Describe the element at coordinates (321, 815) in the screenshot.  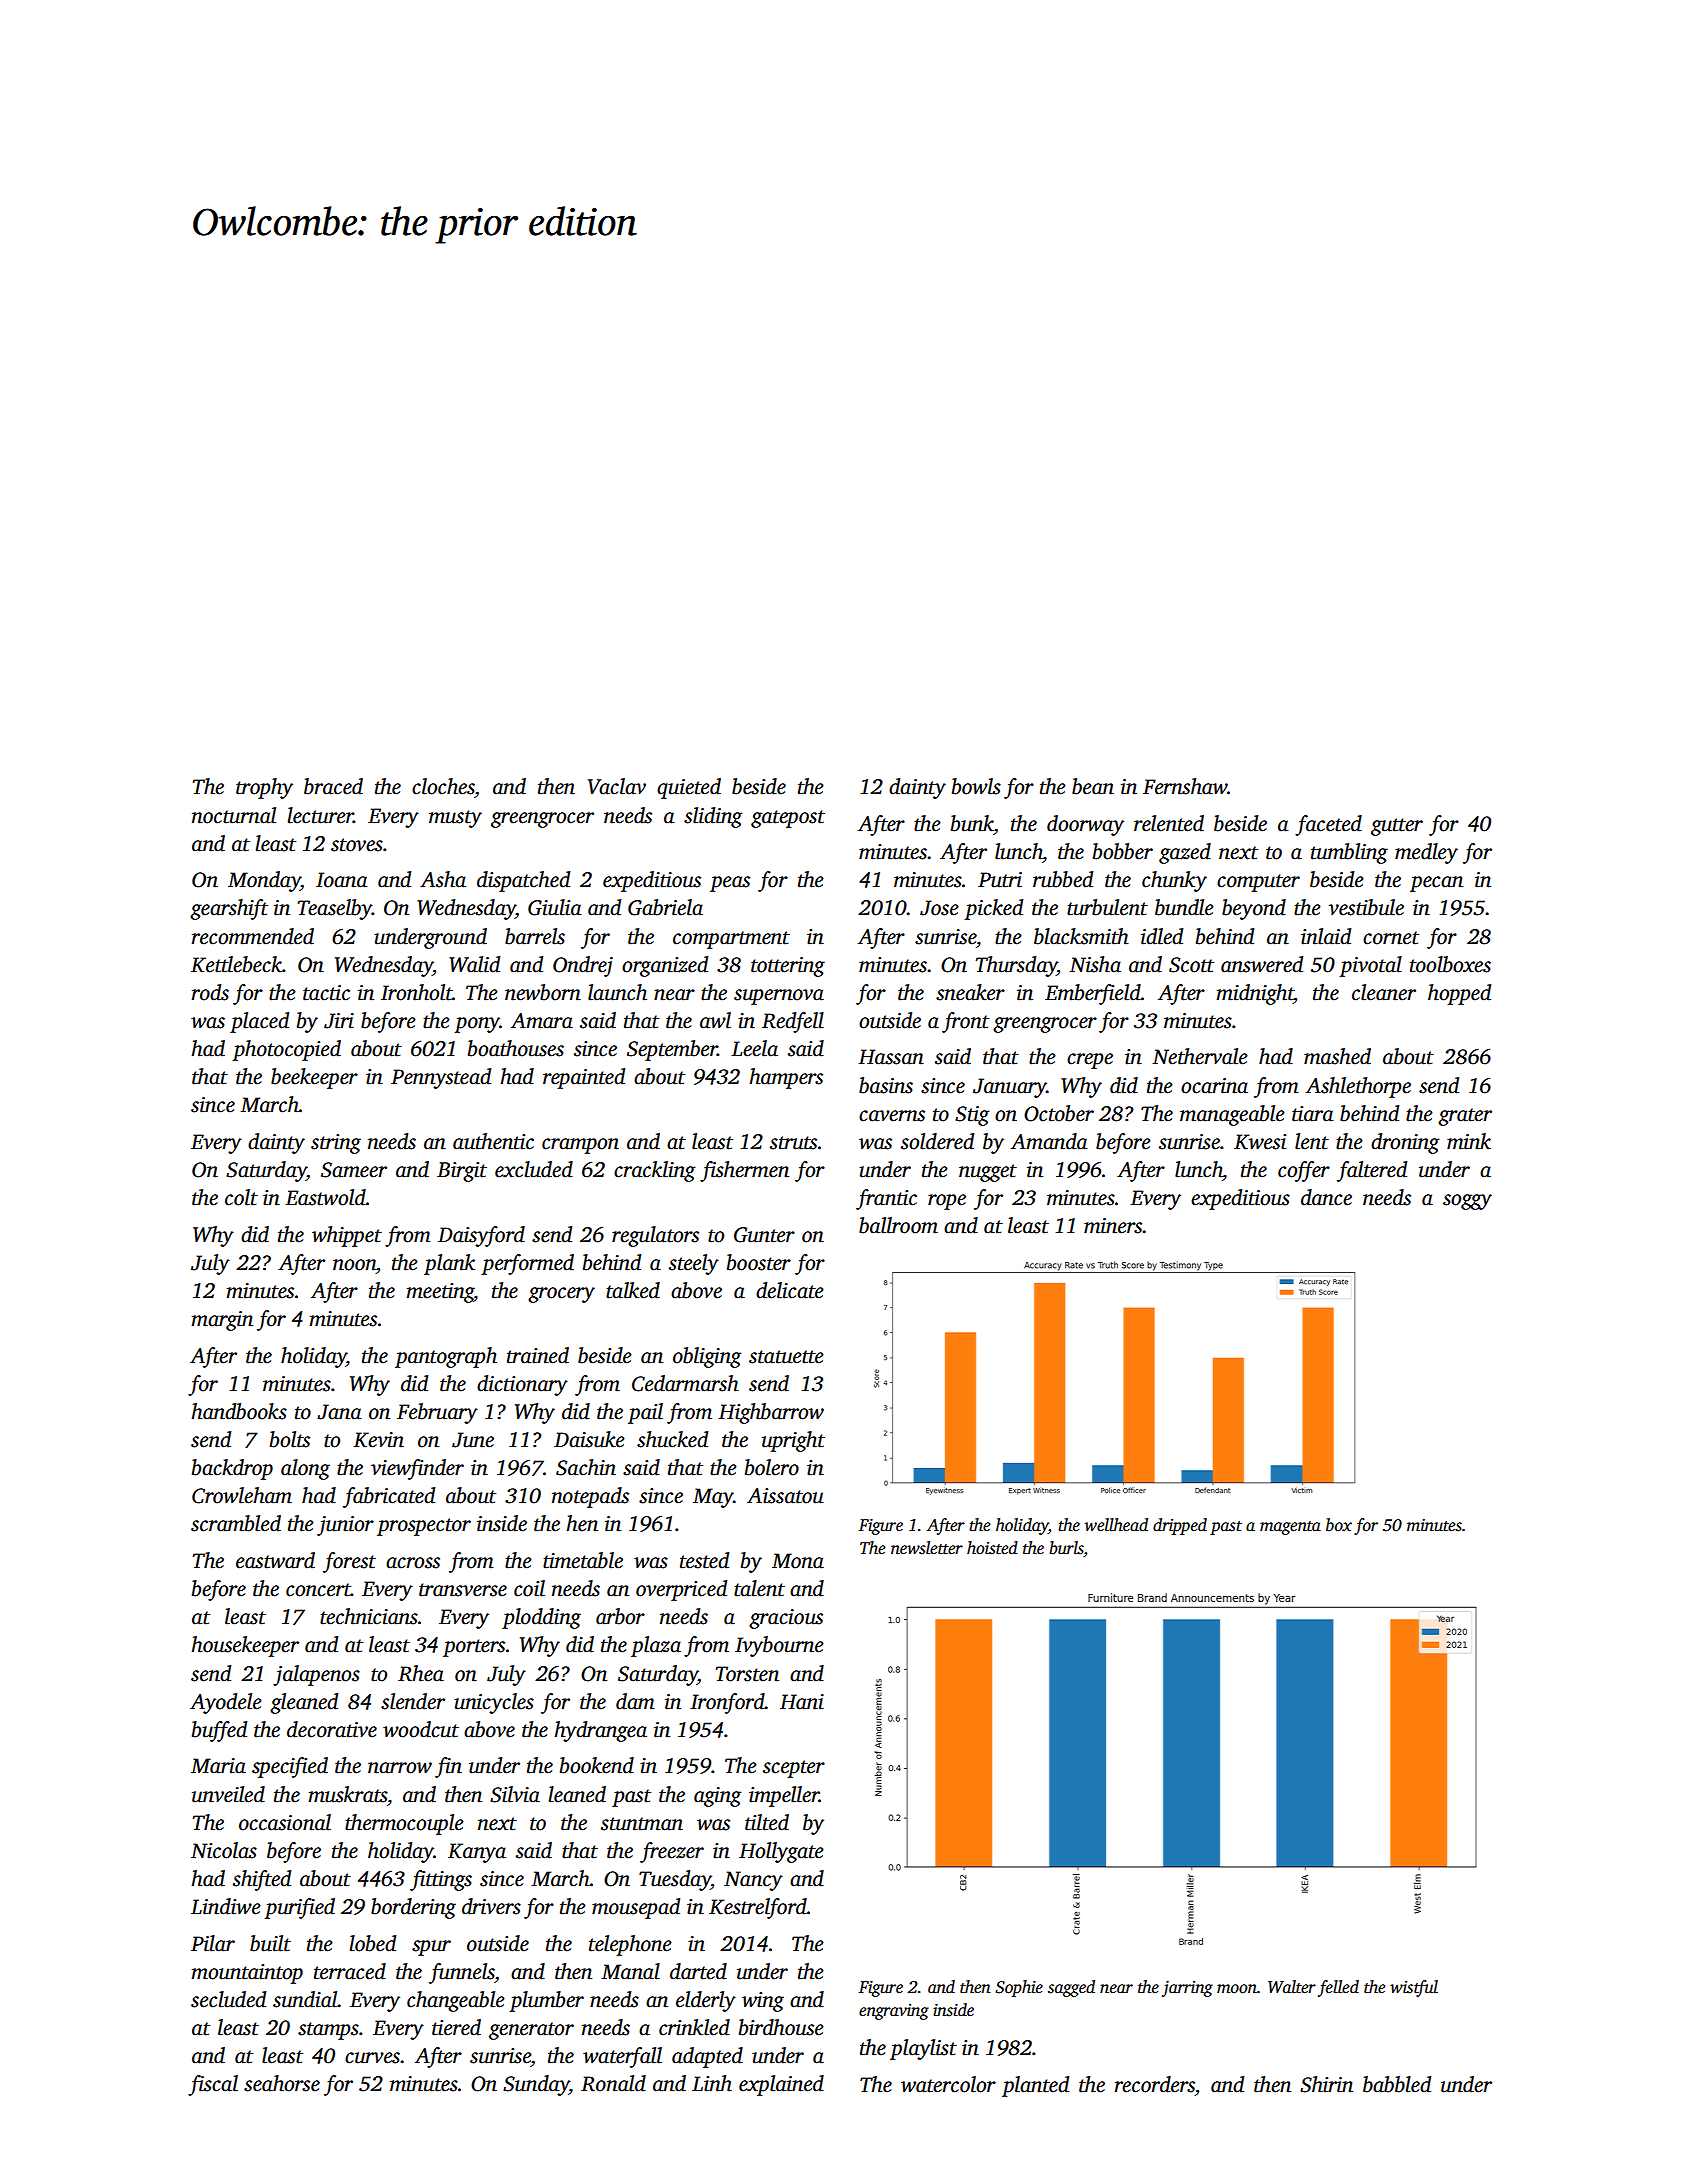
I see `lecturer` at that location.
